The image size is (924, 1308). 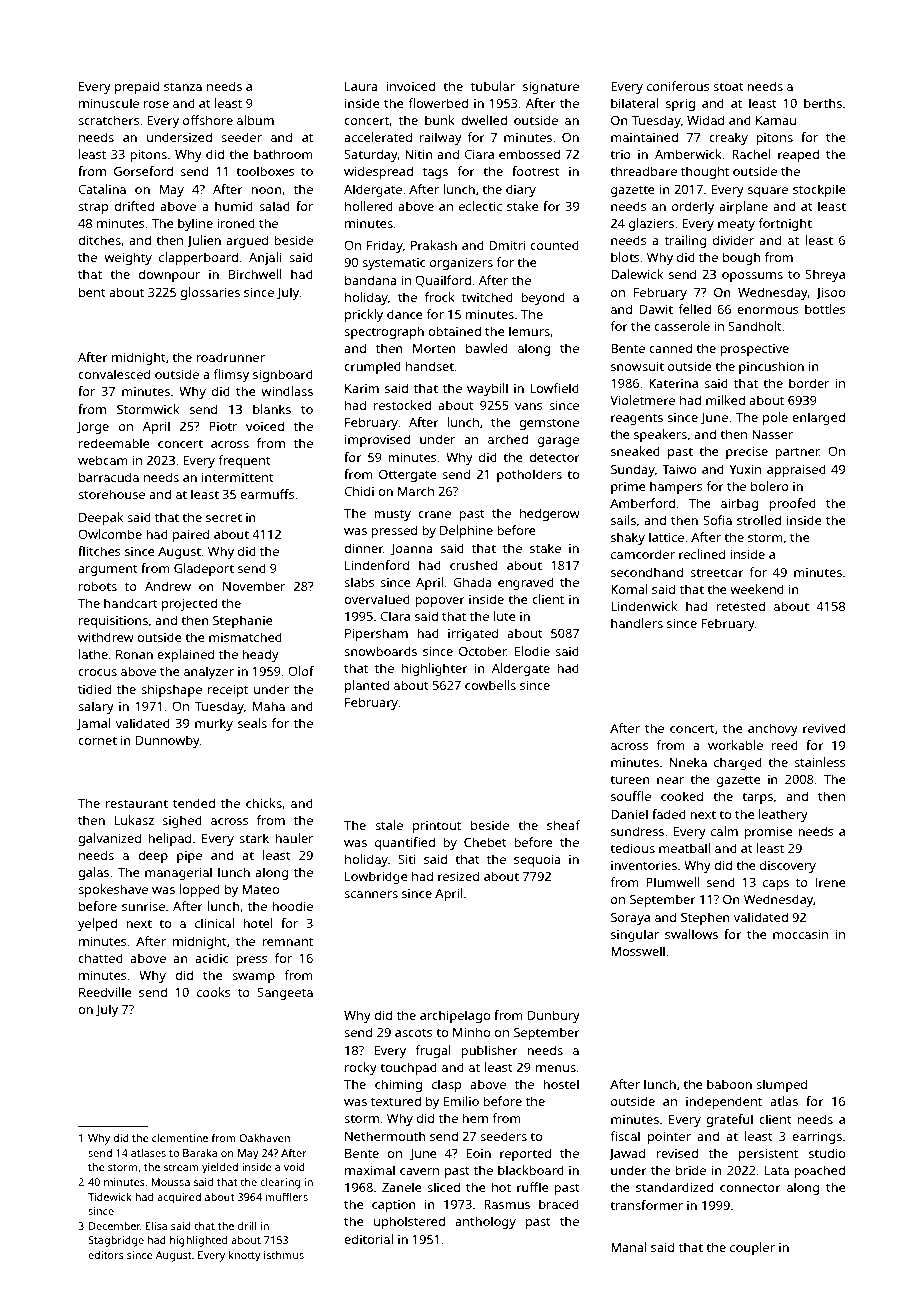 I want to click on signature, so click(x=551, y=87).
